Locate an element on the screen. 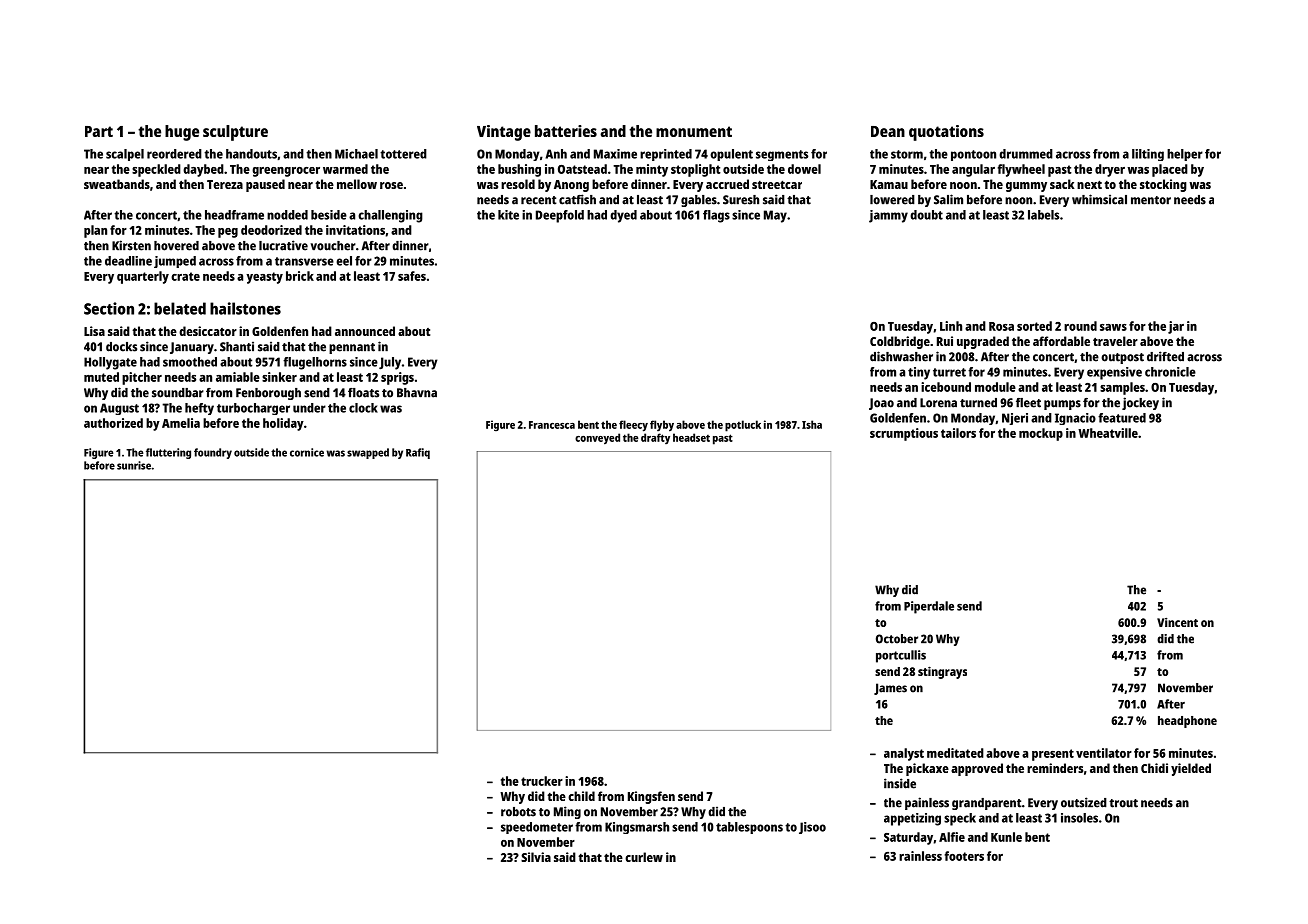 The height and width of the screenshot is (924, 1308). October is located at coordinates (897, 639).
